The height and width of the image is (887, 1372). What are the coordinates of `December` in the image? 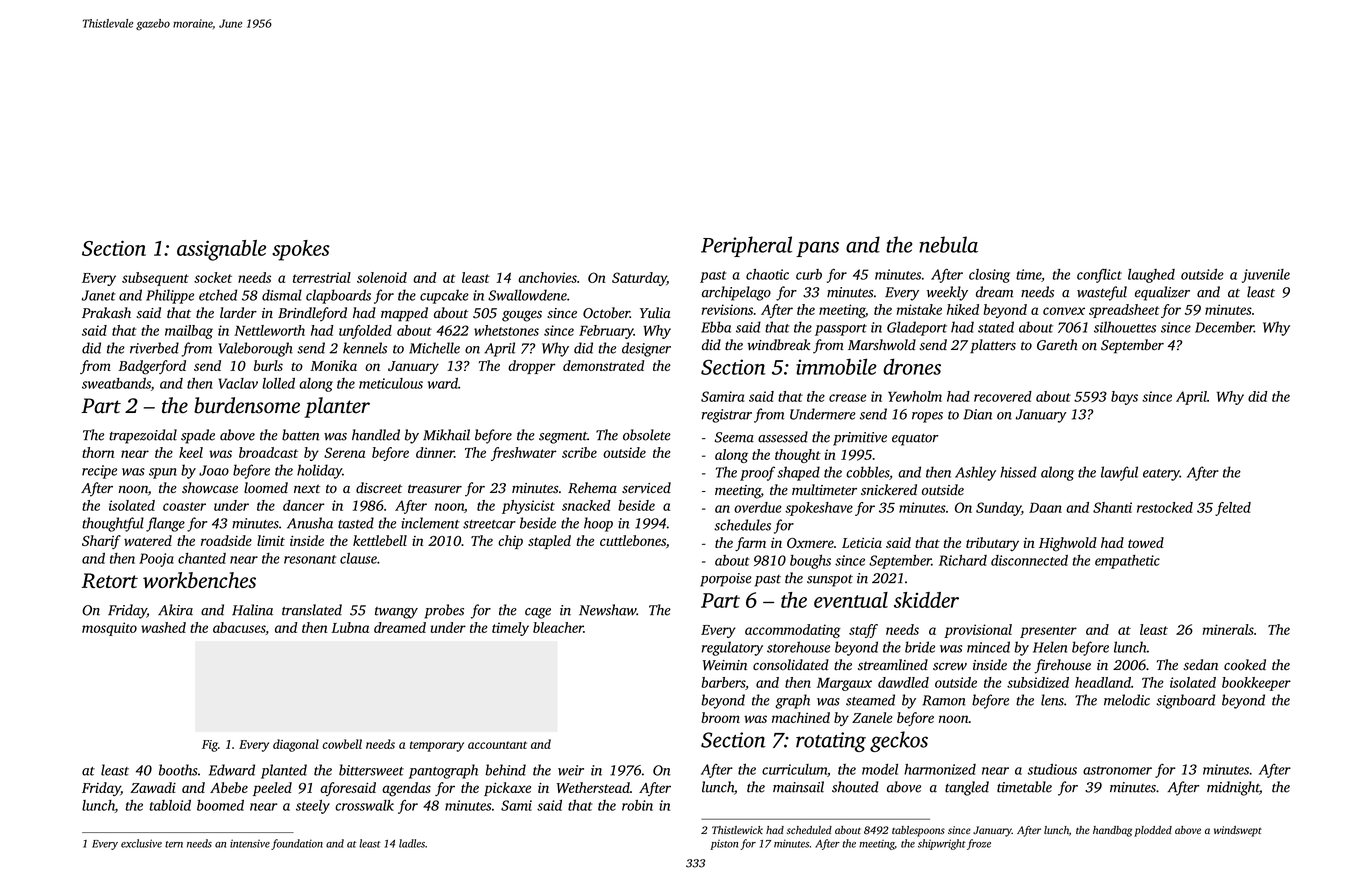 It's located at (1224, 327).
